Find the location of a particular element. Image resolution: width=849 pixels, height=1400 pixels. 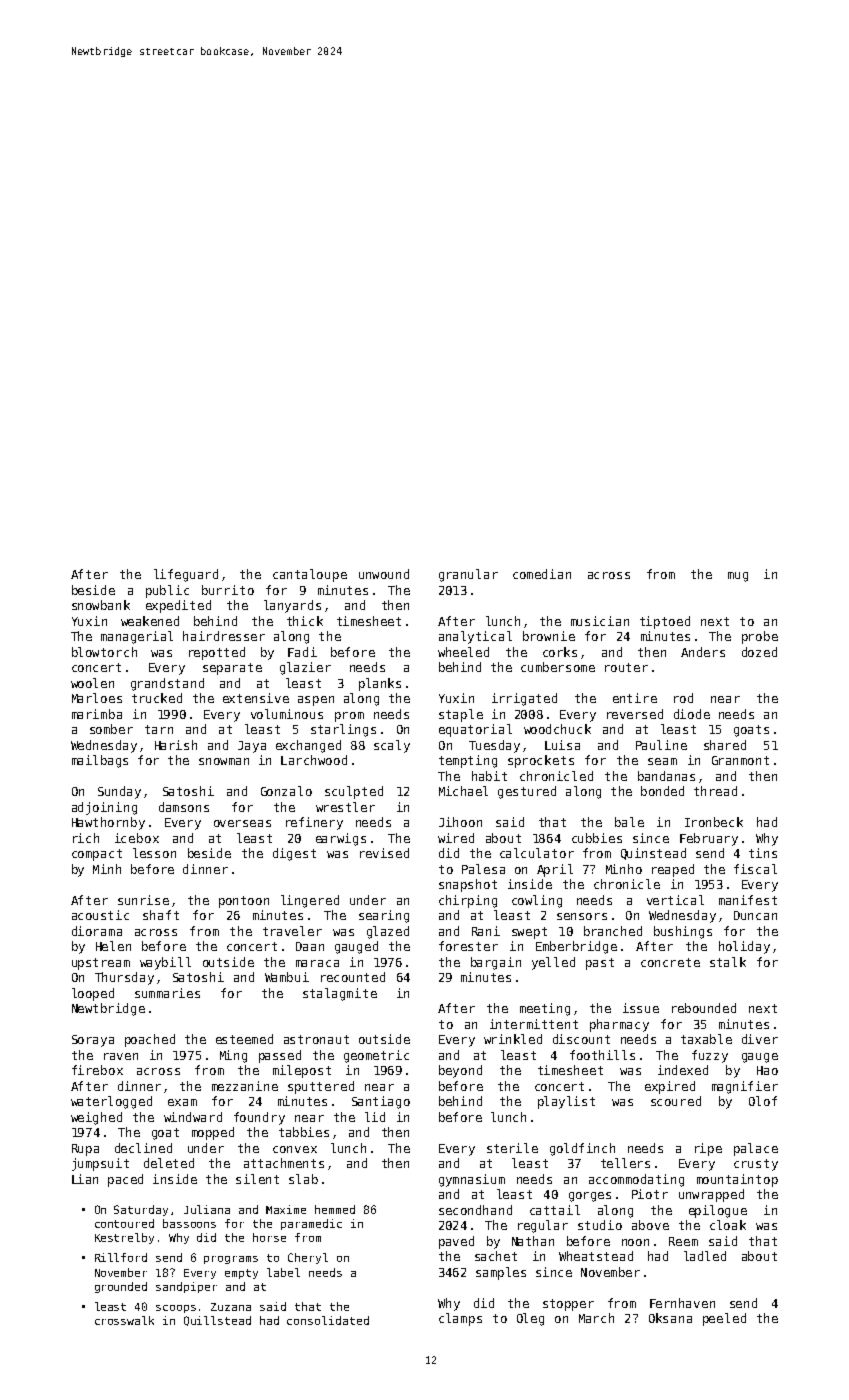

scaly is located at coordinates (392, 746).
